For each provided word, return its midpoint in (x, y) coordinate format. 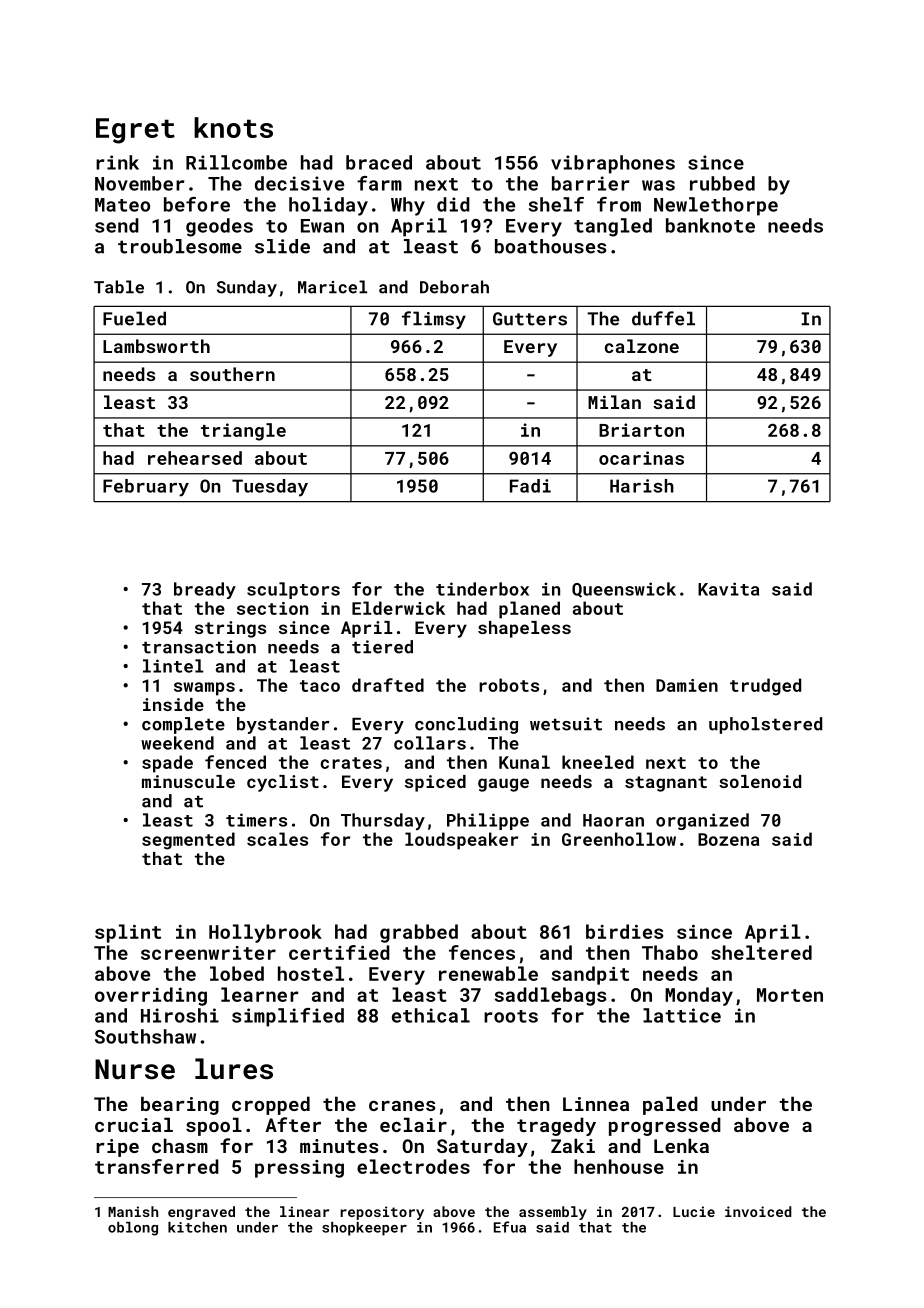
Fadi (530, 486)
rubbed (722, 183)
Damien (687, 685)
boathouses (551, 246)
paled (670, 1105)
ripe (117, 1148)
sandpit (590, 975)
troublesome (180, 246)
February (146, 488)
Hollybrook (265, 933)
